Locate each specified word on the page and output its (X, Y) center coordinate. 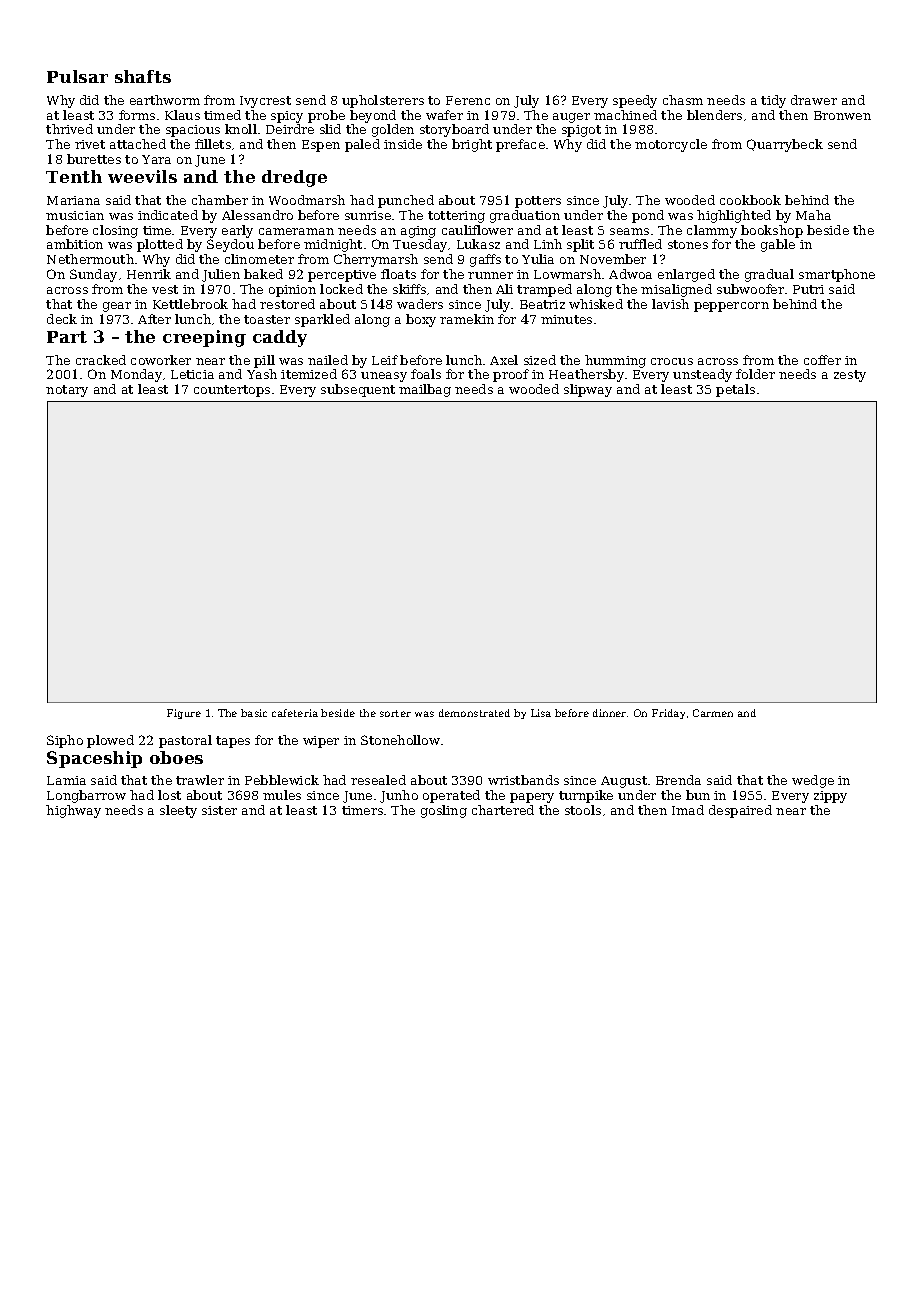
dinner (609, 713)
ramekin (467, 319)
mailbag (425, 390)
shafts (143, 76)
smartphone (837, 275)
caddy (280, 338)
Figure (184, 714)
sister (219, 810)
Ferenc (468, 100)
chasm (683, 100)
